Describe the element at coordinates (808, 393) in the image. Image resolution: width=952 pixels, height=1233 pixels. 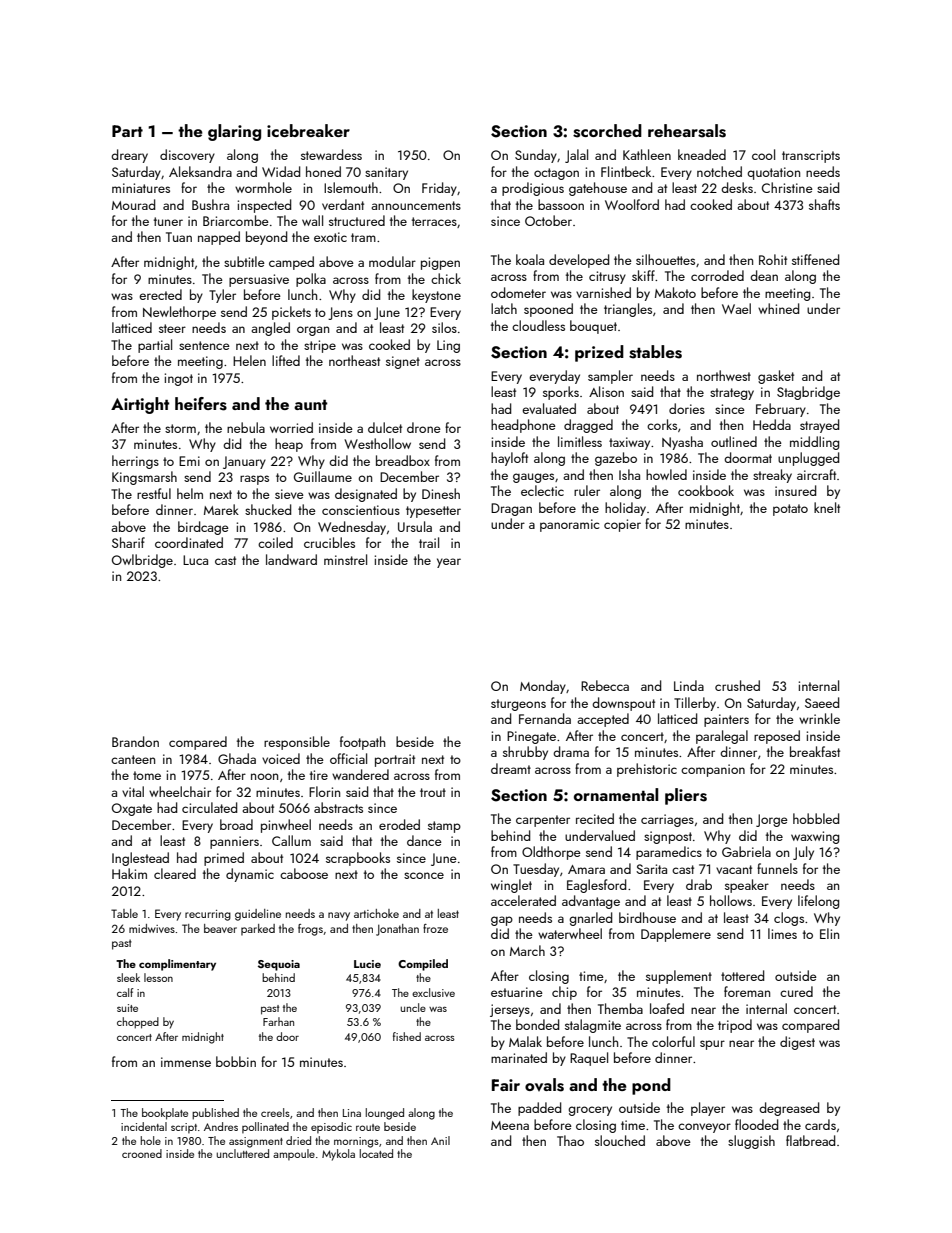
I see `Stagbridge` at that location.
